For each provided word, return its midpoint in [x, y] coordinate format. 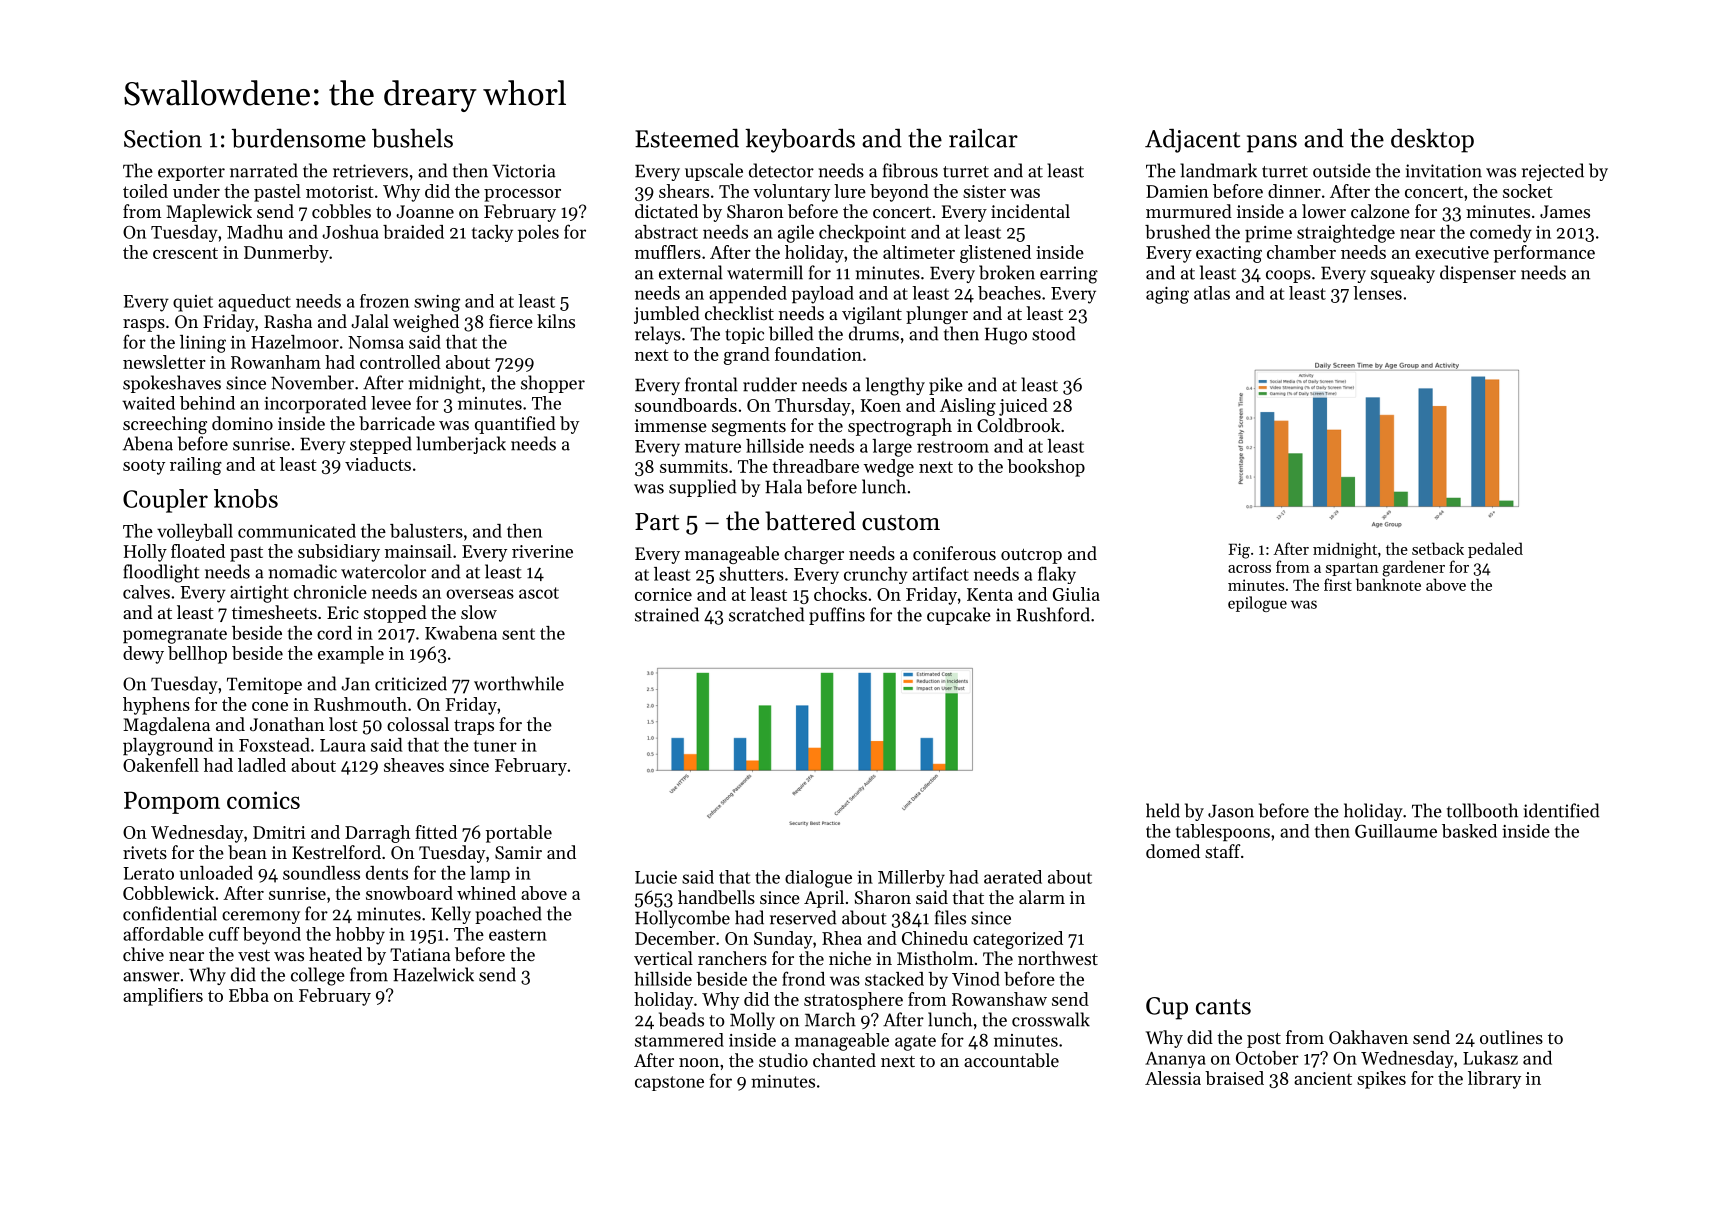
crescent [185, 253]
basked [1469, 831]
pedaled [1495, 550]
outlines [1511, 1037]
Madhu [255, 232]
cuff [224, 934]
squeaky [1403, 274]
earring [1069, 275]
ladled [262, 765]
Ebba [249, 995]
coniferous [954, 553]
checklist [739, 313]
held [1163, 810]
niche [850, 958]
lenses [1377, 293]
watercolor [383, 571]
